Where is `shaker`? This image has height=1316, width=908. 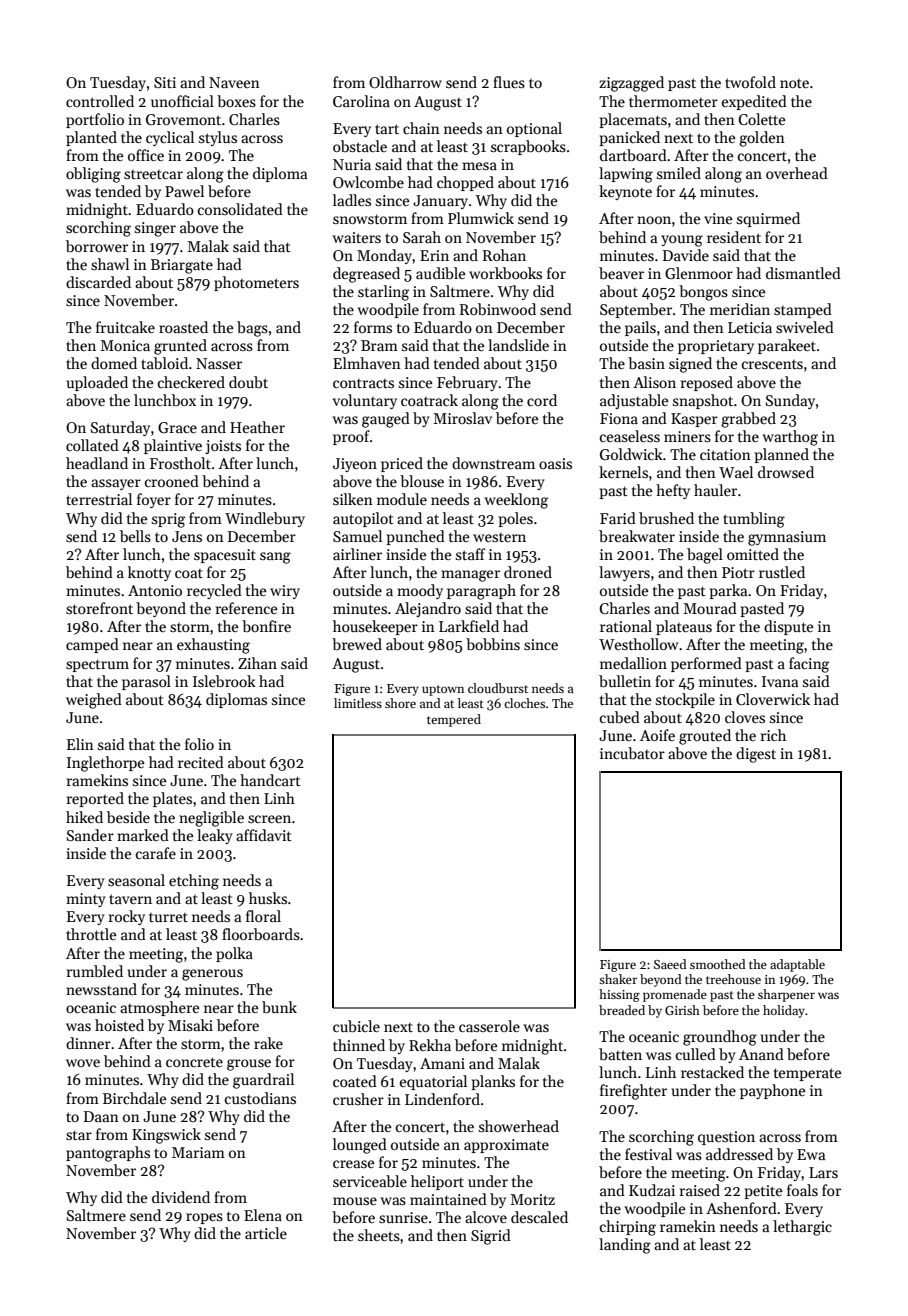
shaker is located at coordinates (618, 979).
